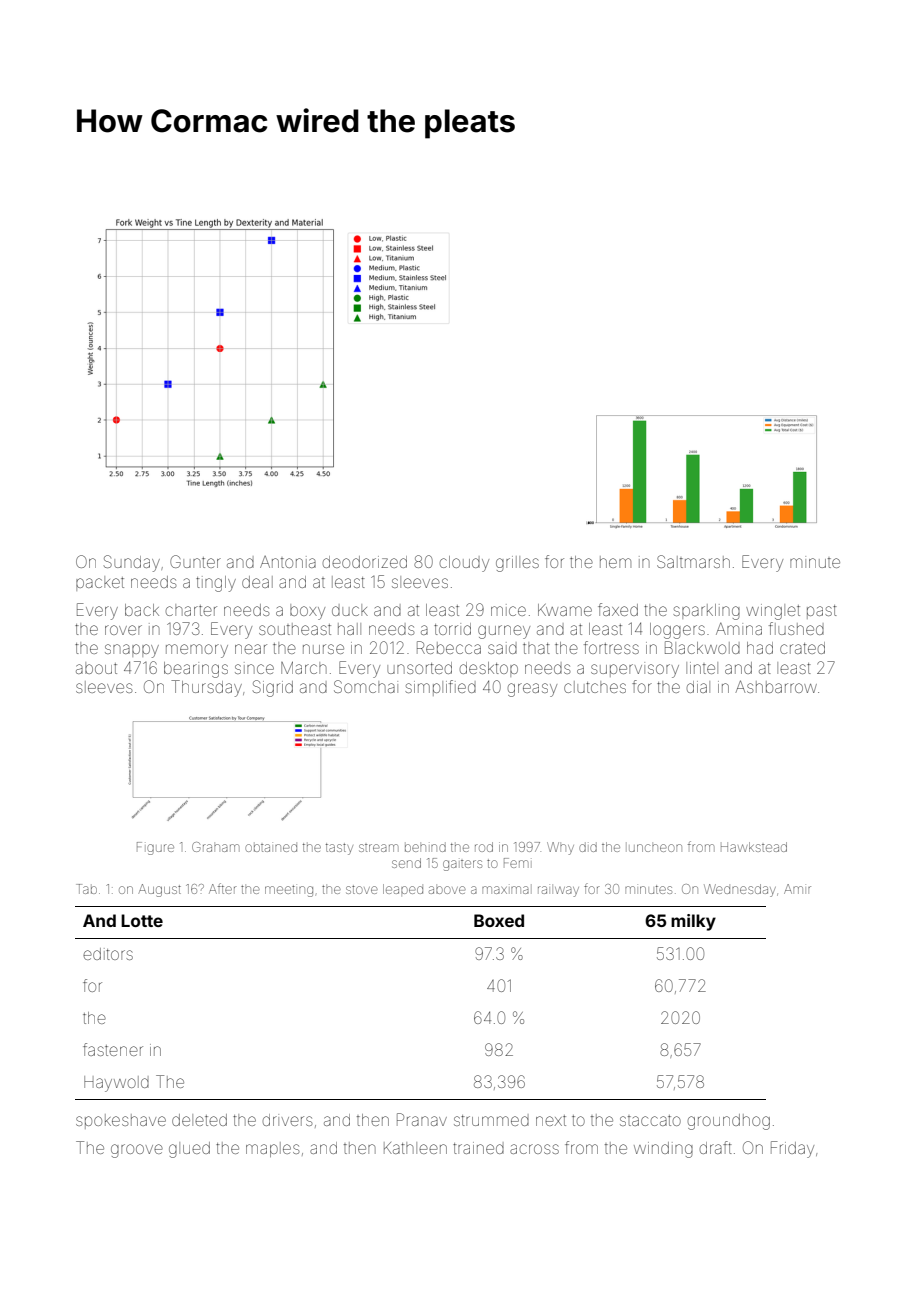  What do you see at coordinates (754, 847) in the screenshot?
I see `Hawkstead` at bounding box center [754, 847].
